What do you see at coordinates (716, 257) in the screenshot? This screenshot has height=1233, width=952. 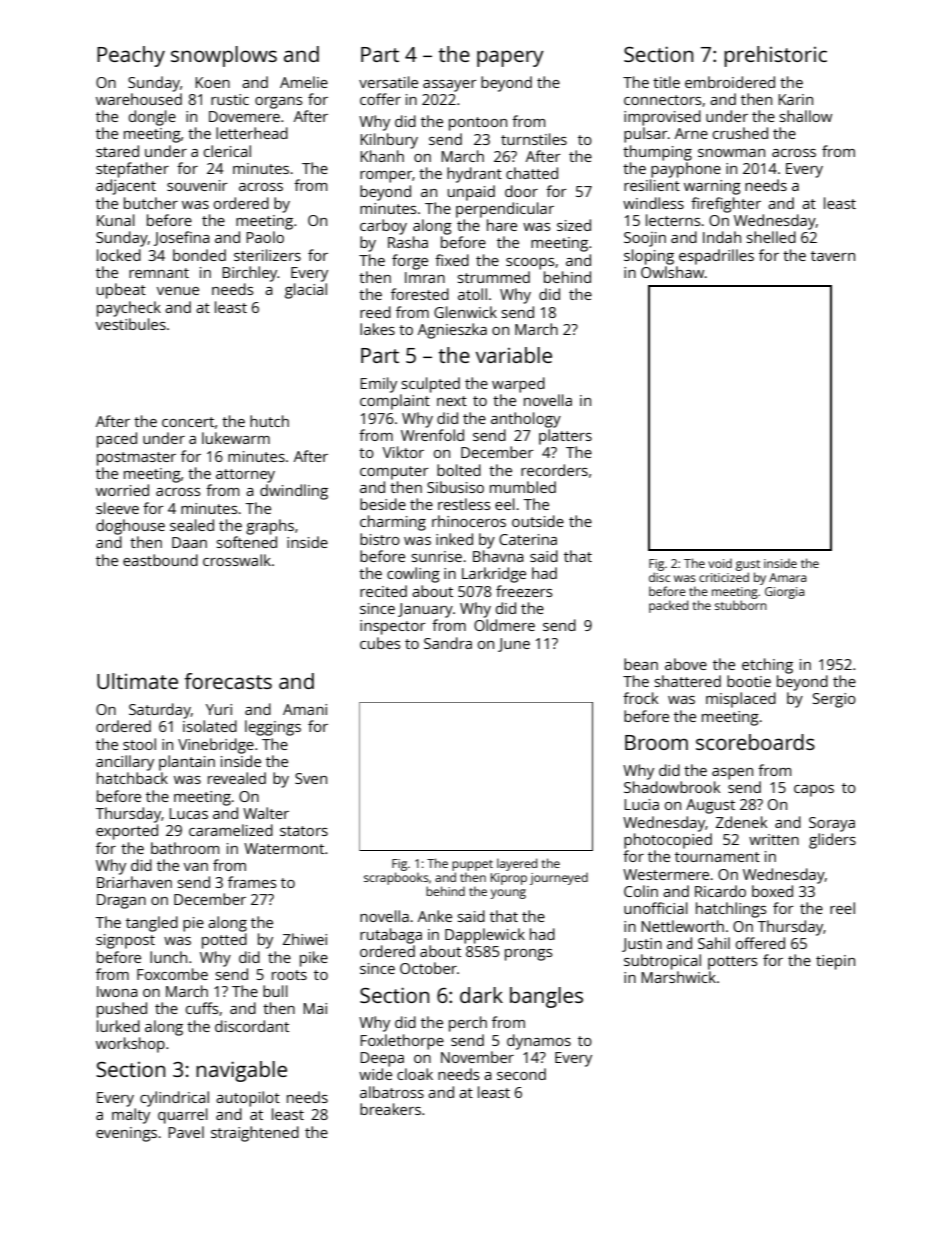 I see `espadrilles` at bounding box center [716, 257].
